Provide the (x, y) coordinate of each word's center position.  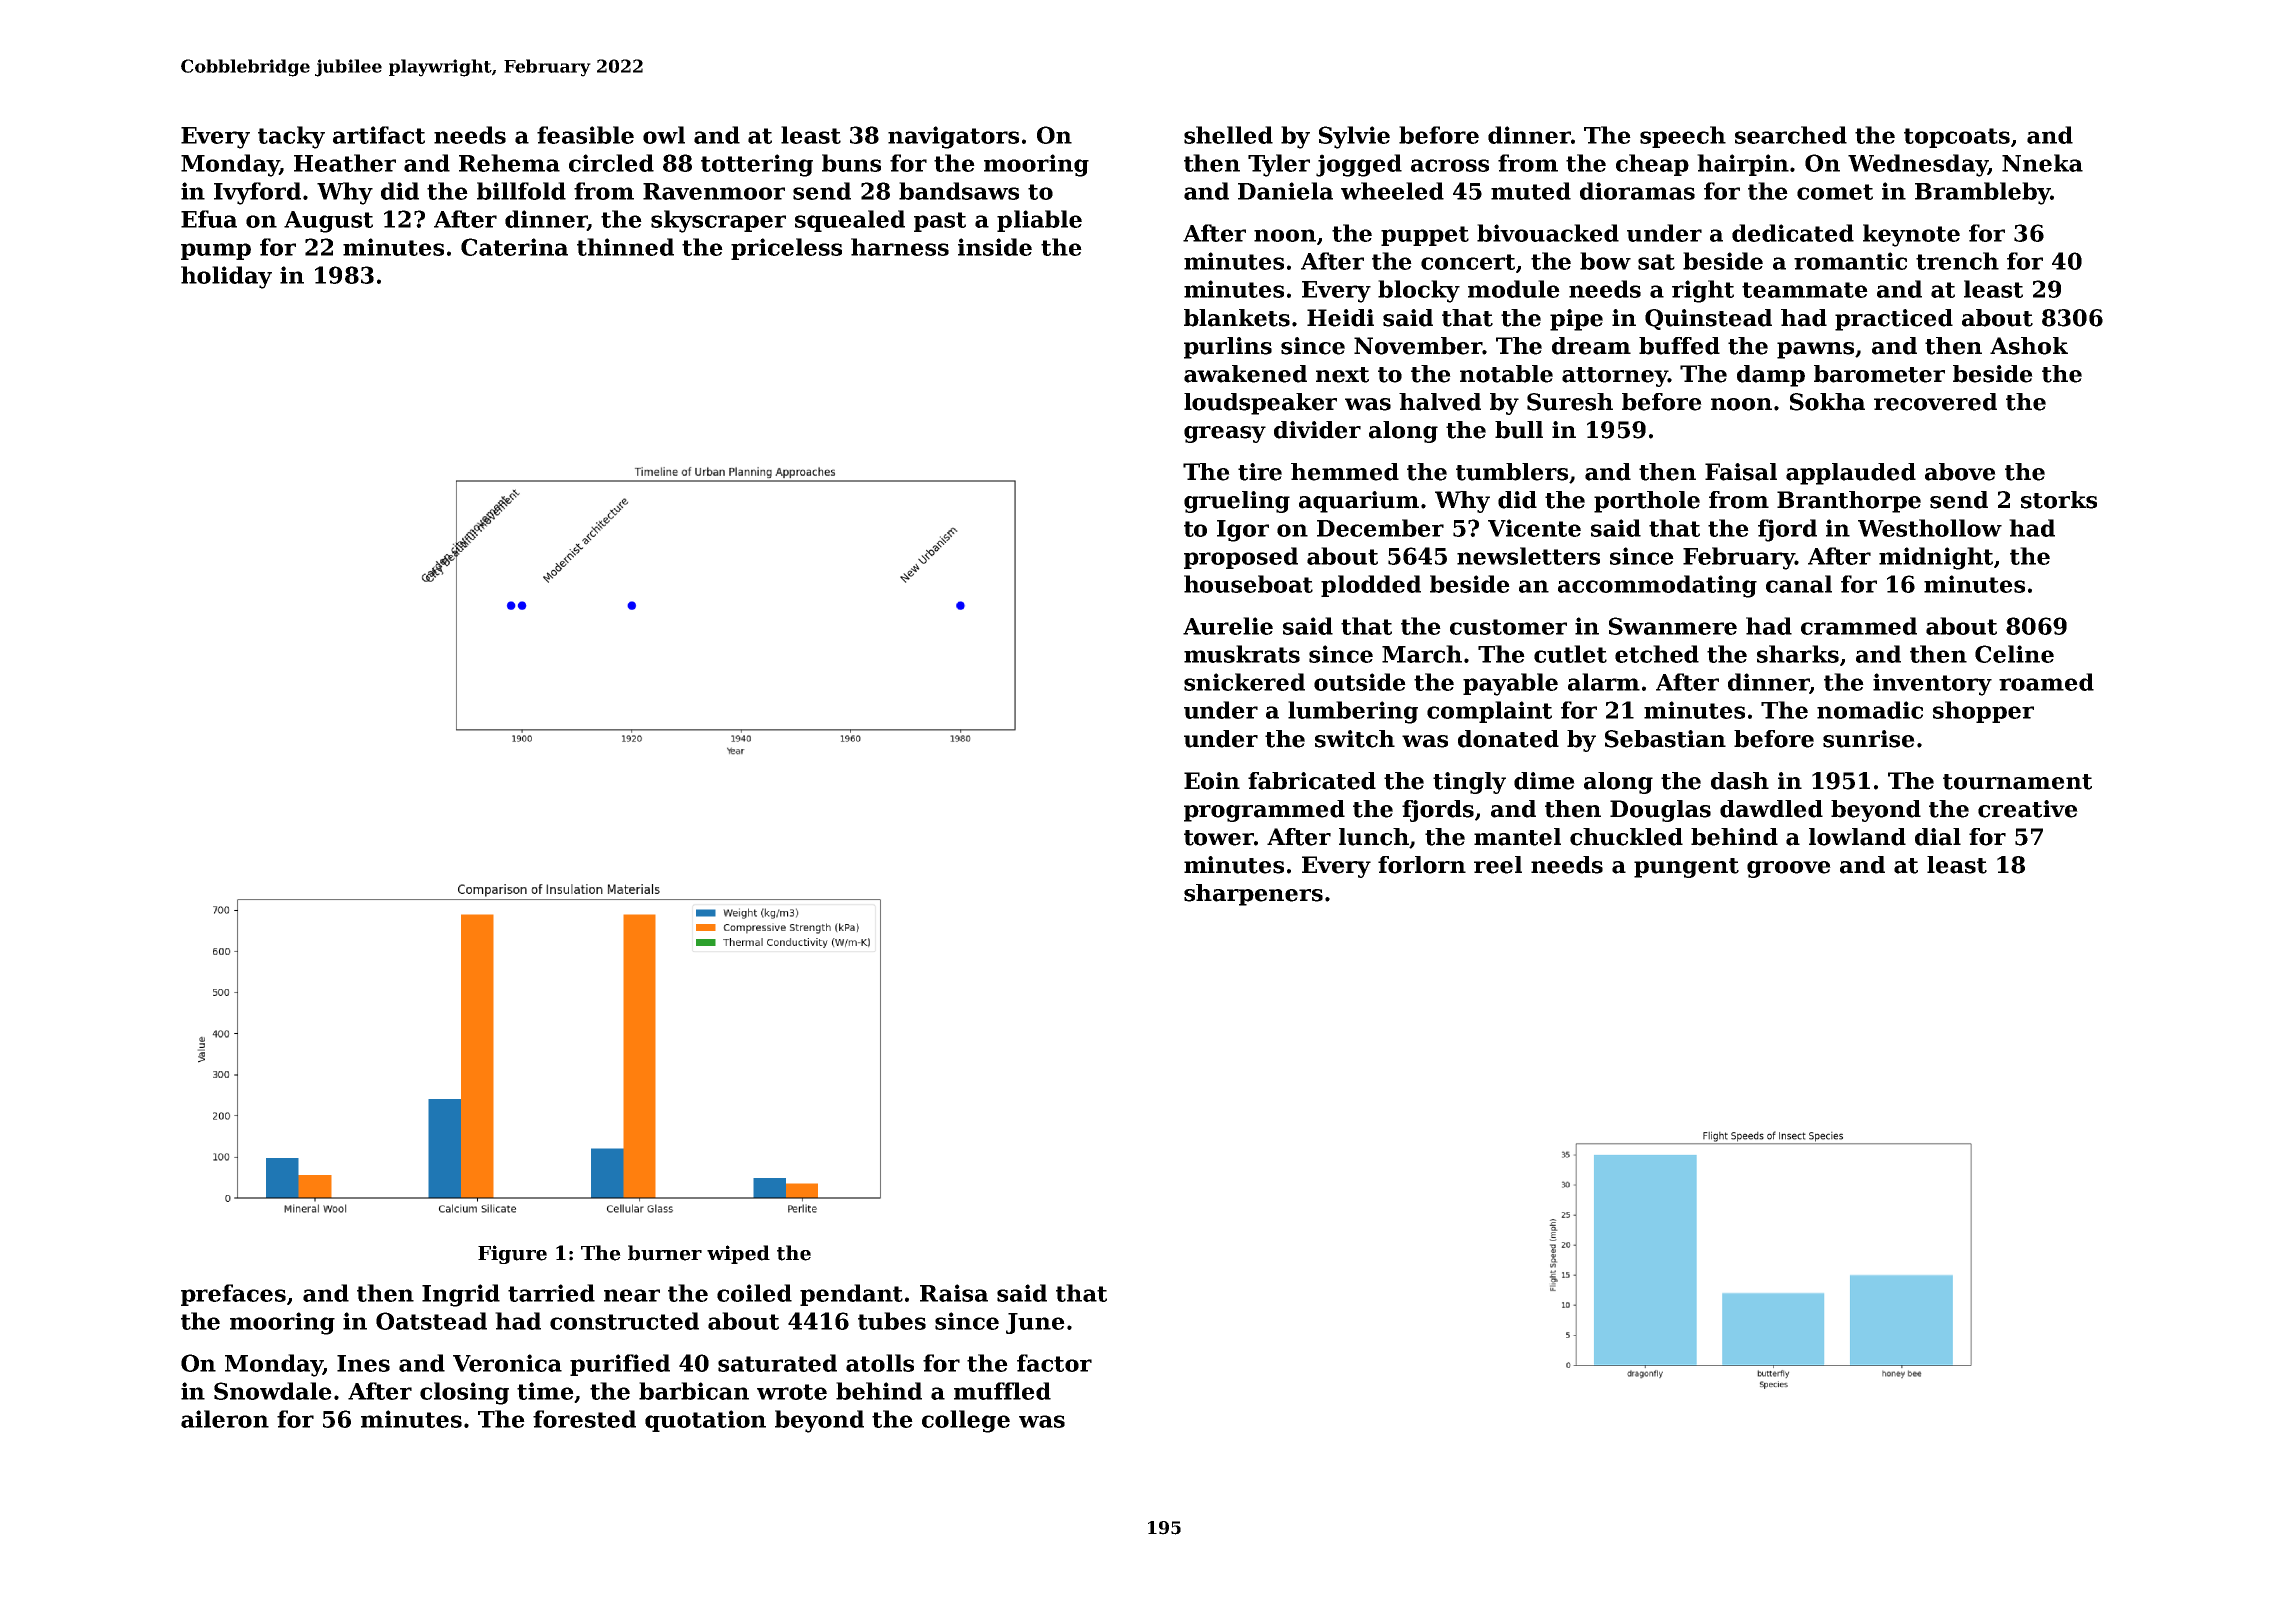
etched (1657, 654)
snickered (1244, 682)
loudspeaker (1260, 404)
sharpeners (1253, 895)
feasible (585, 135)
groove (1789, 869)
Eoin (1212, 781)
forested (584, 1419)
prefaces (233, 1295)
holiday (226, 277)
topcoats (1957, 138)
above (1960, 472)
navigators (953, 137)
